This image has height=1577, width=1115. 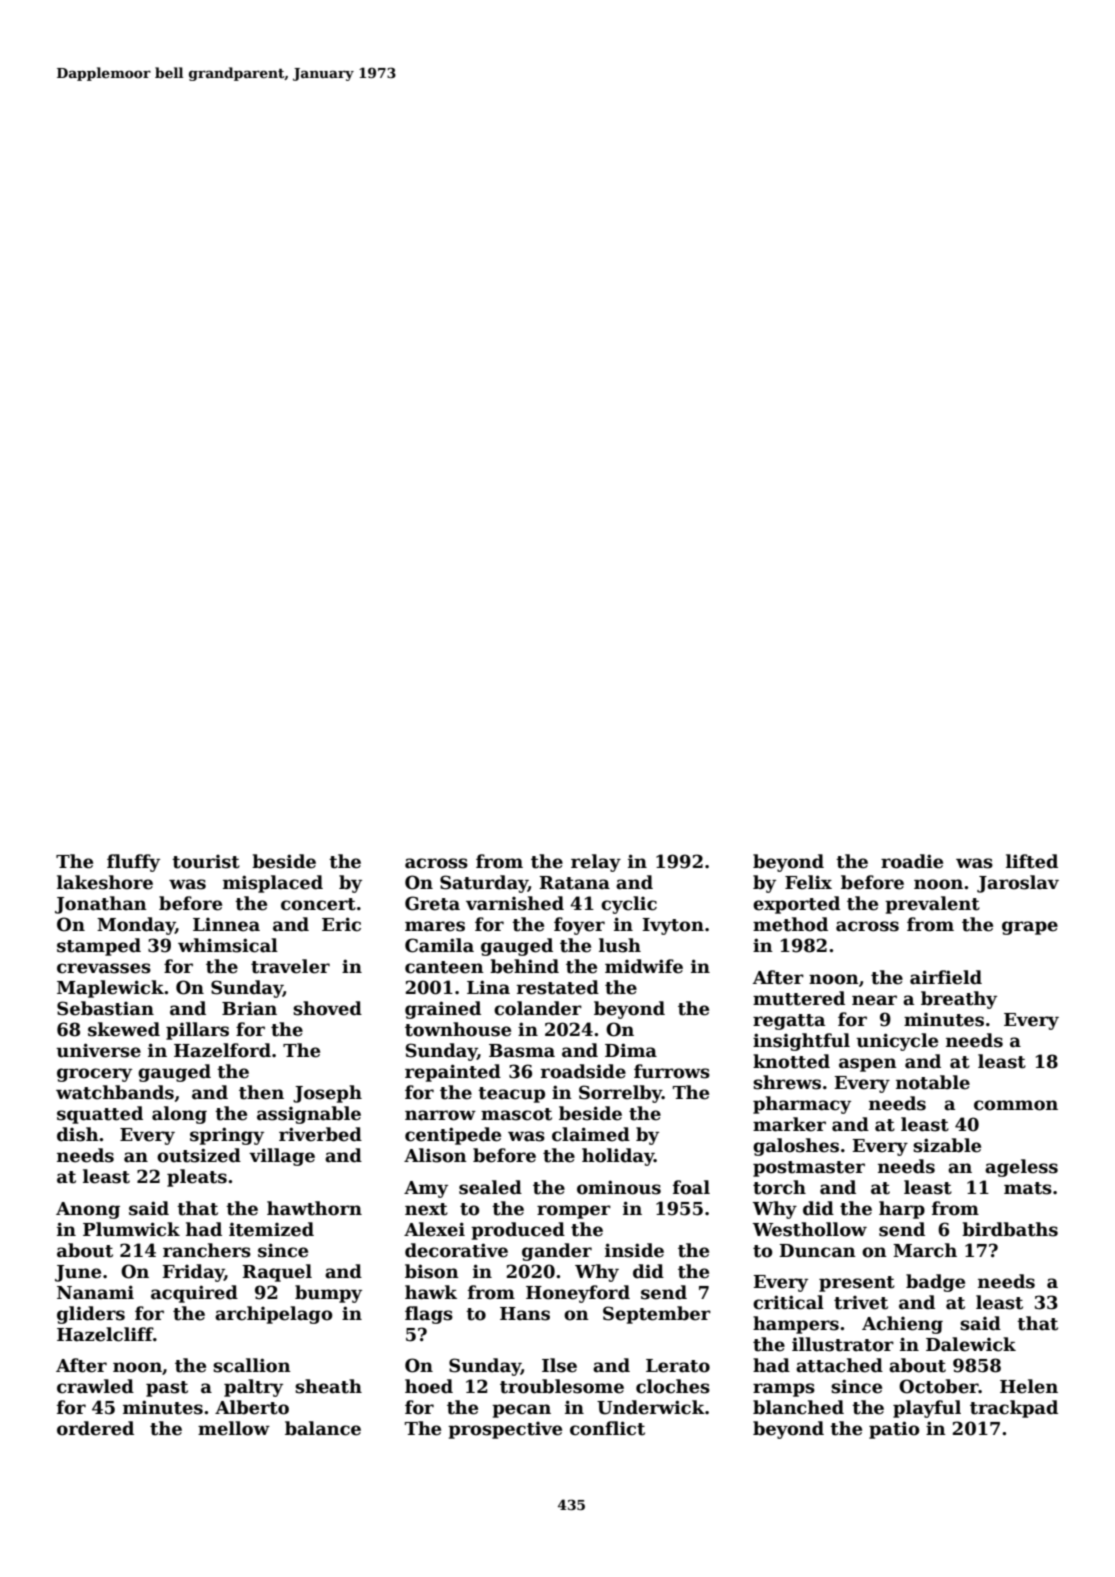 What do you see at coordinates (133, 863) in the image?
I see `fluffy` at bounding box center [133, 863].
